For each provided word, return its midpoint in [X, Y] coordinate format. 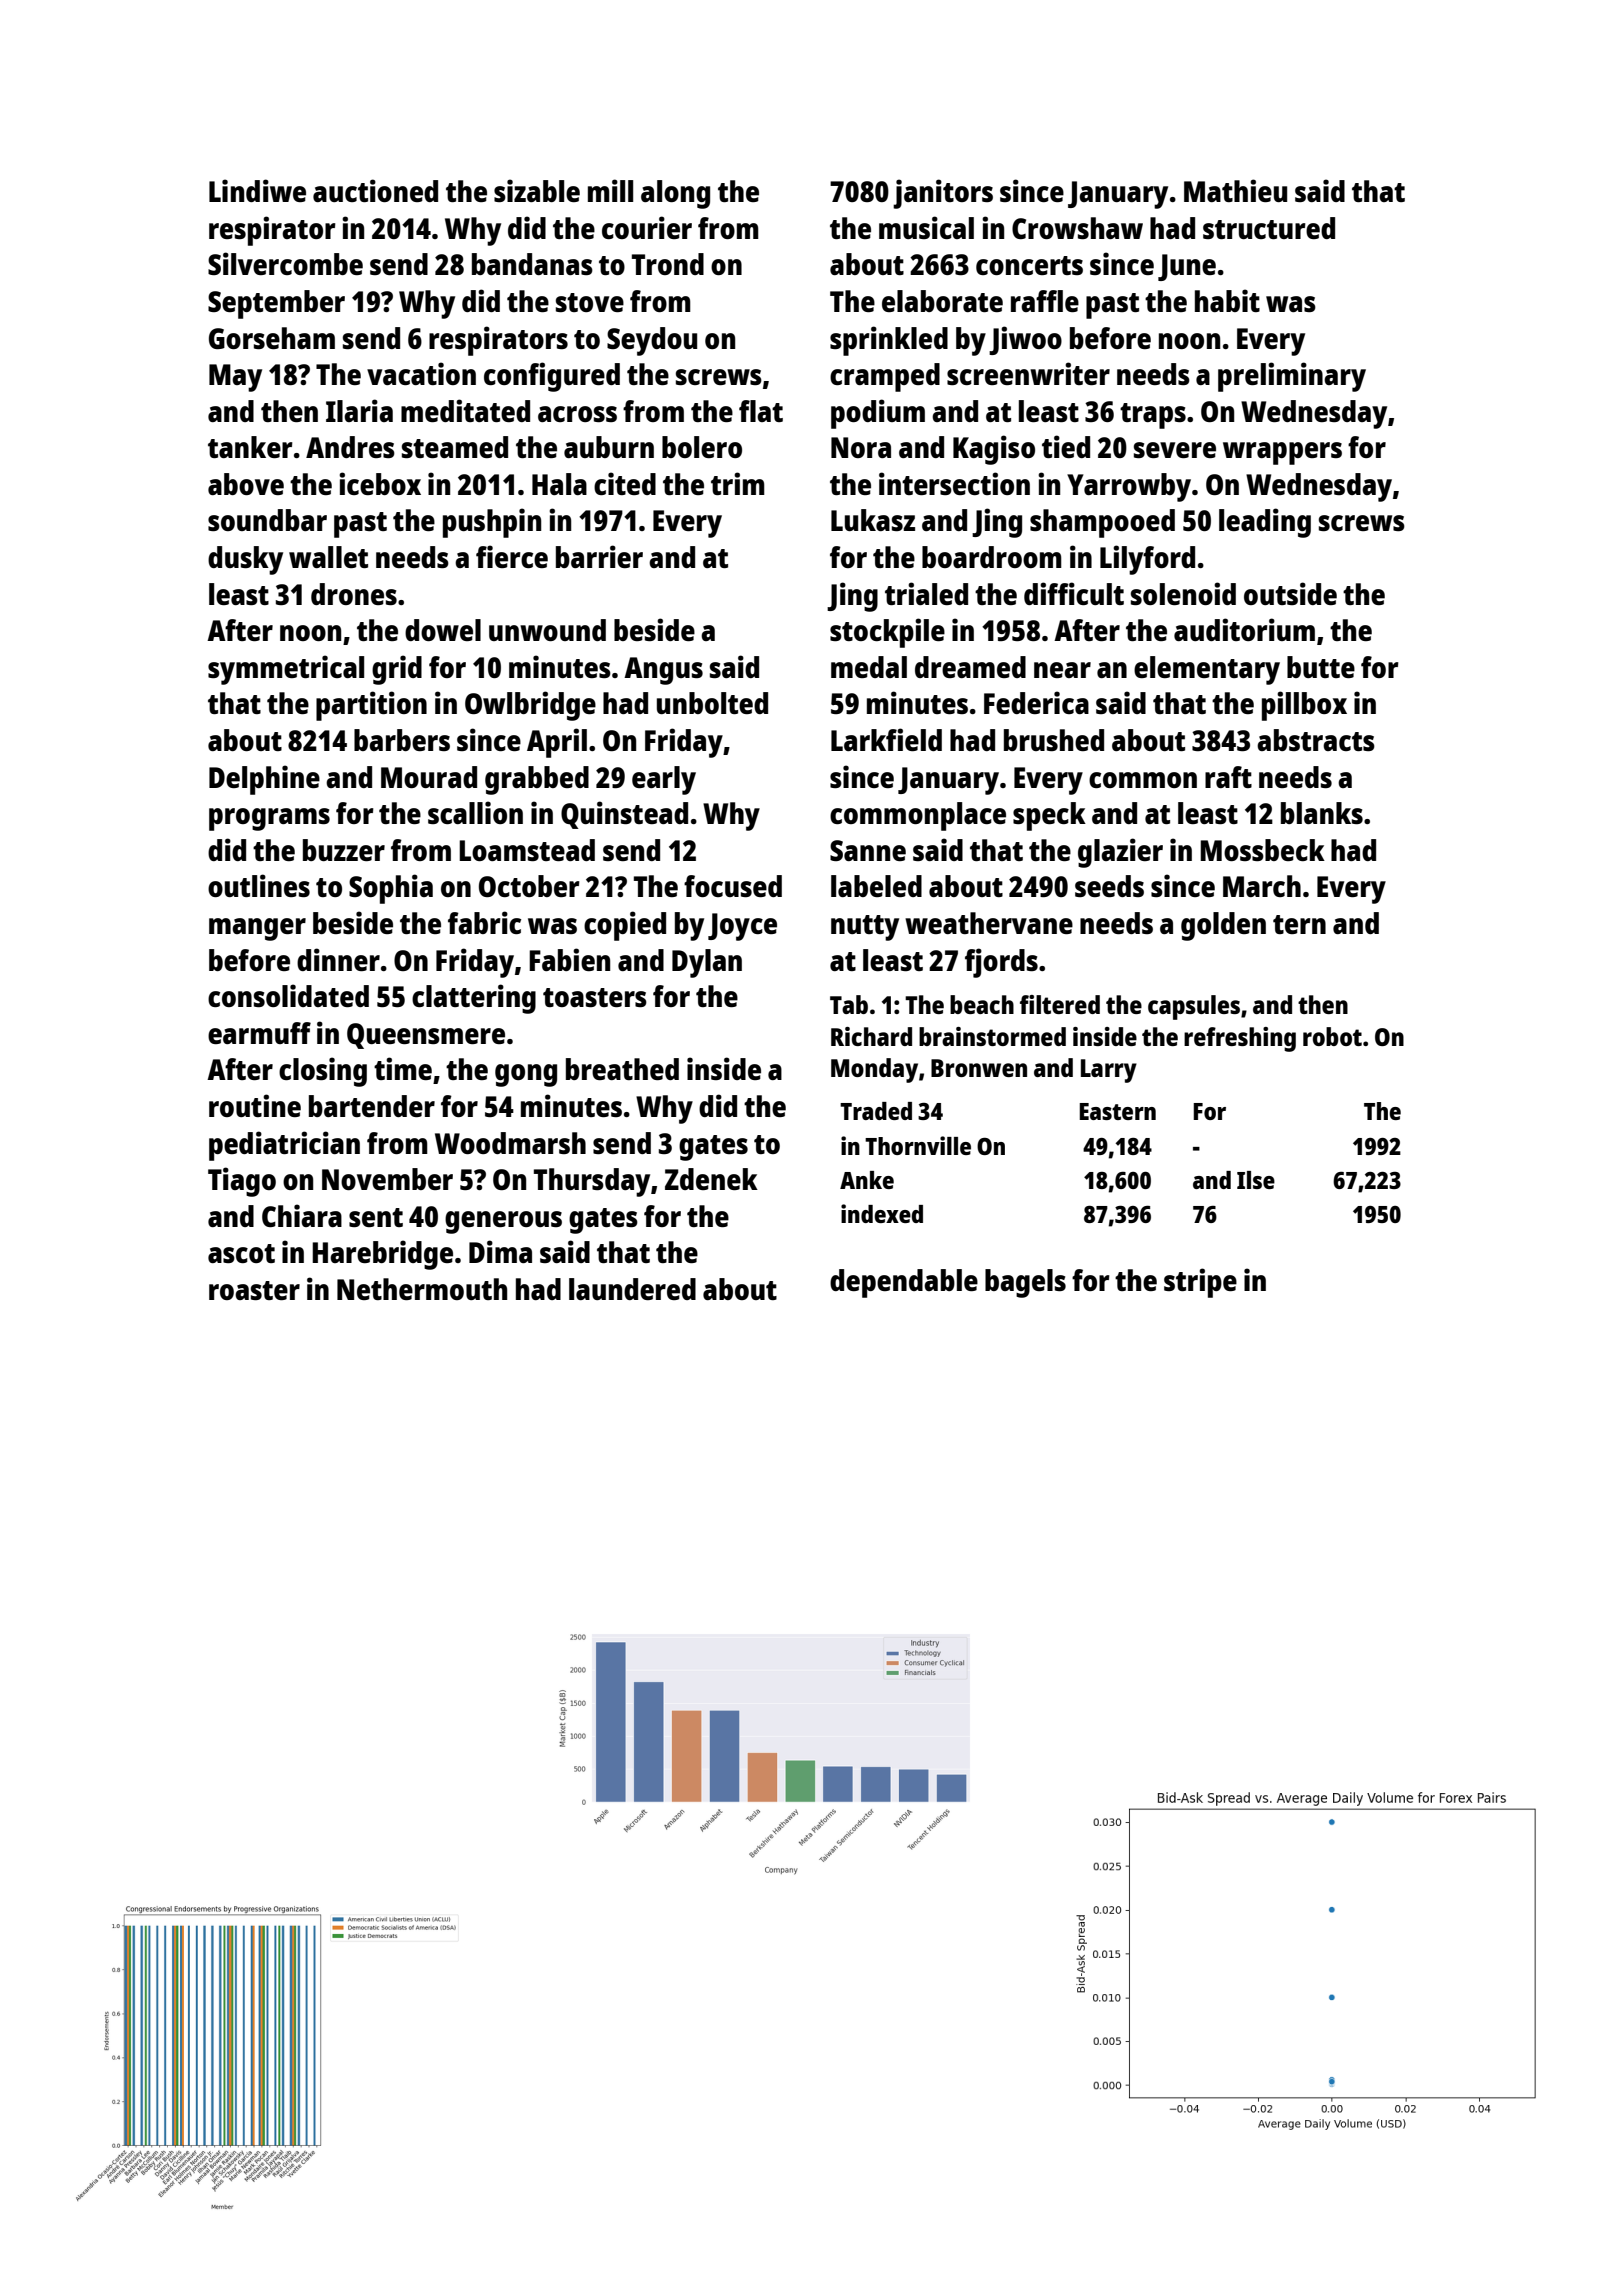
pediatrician [284, 1146]
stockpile [887, 633]
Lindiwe [257, 190]
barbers [402, 740]
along [675, 194]
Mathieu [1235, 190]
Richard [871, 1036]
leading [1265, 523]
